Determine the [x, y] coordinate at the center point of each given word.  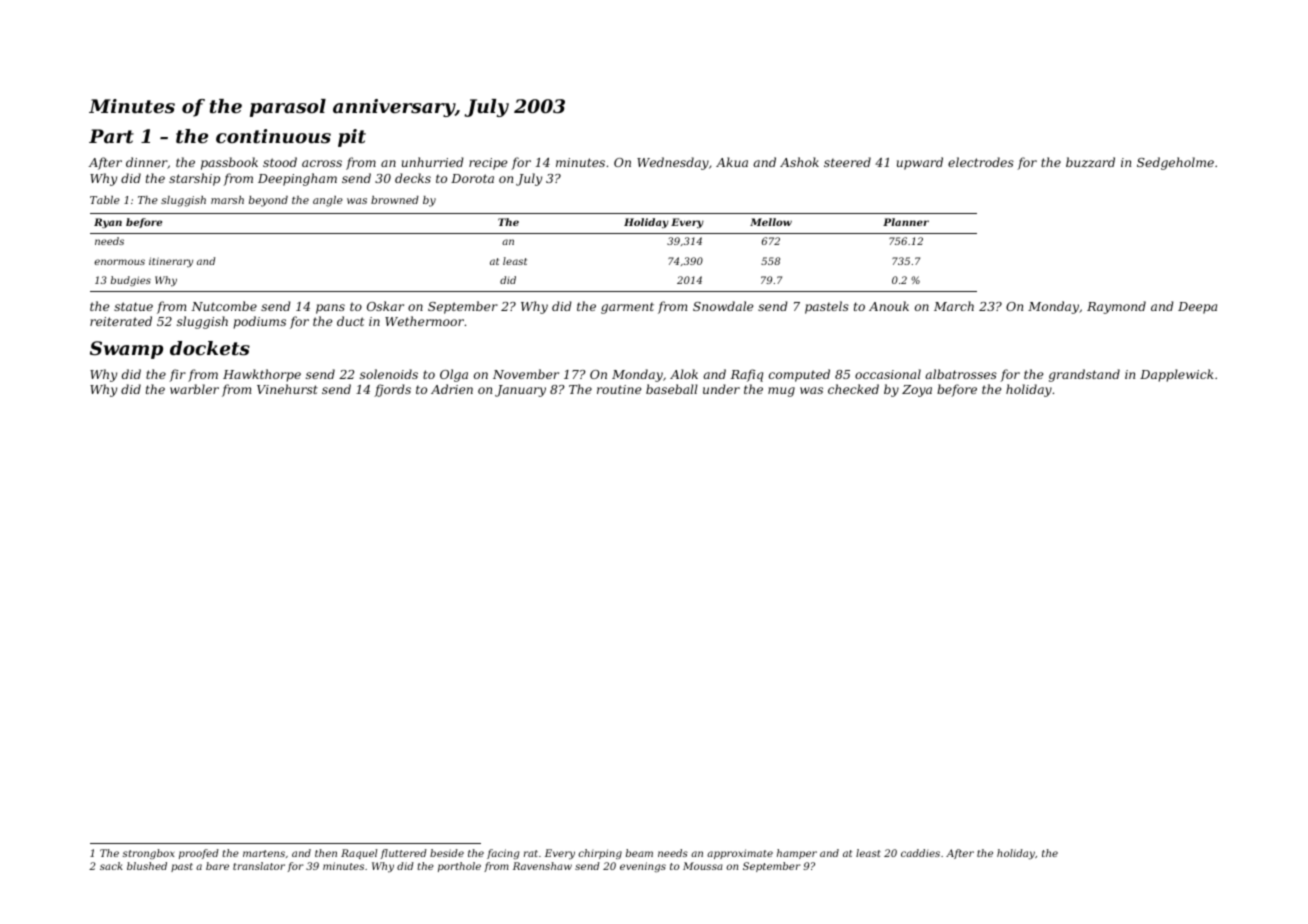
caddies [920, 853]
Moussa [703, 866]
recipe [488, 164]
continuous [273, 136]
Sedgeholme [1175, 163]
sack [111, 866]
